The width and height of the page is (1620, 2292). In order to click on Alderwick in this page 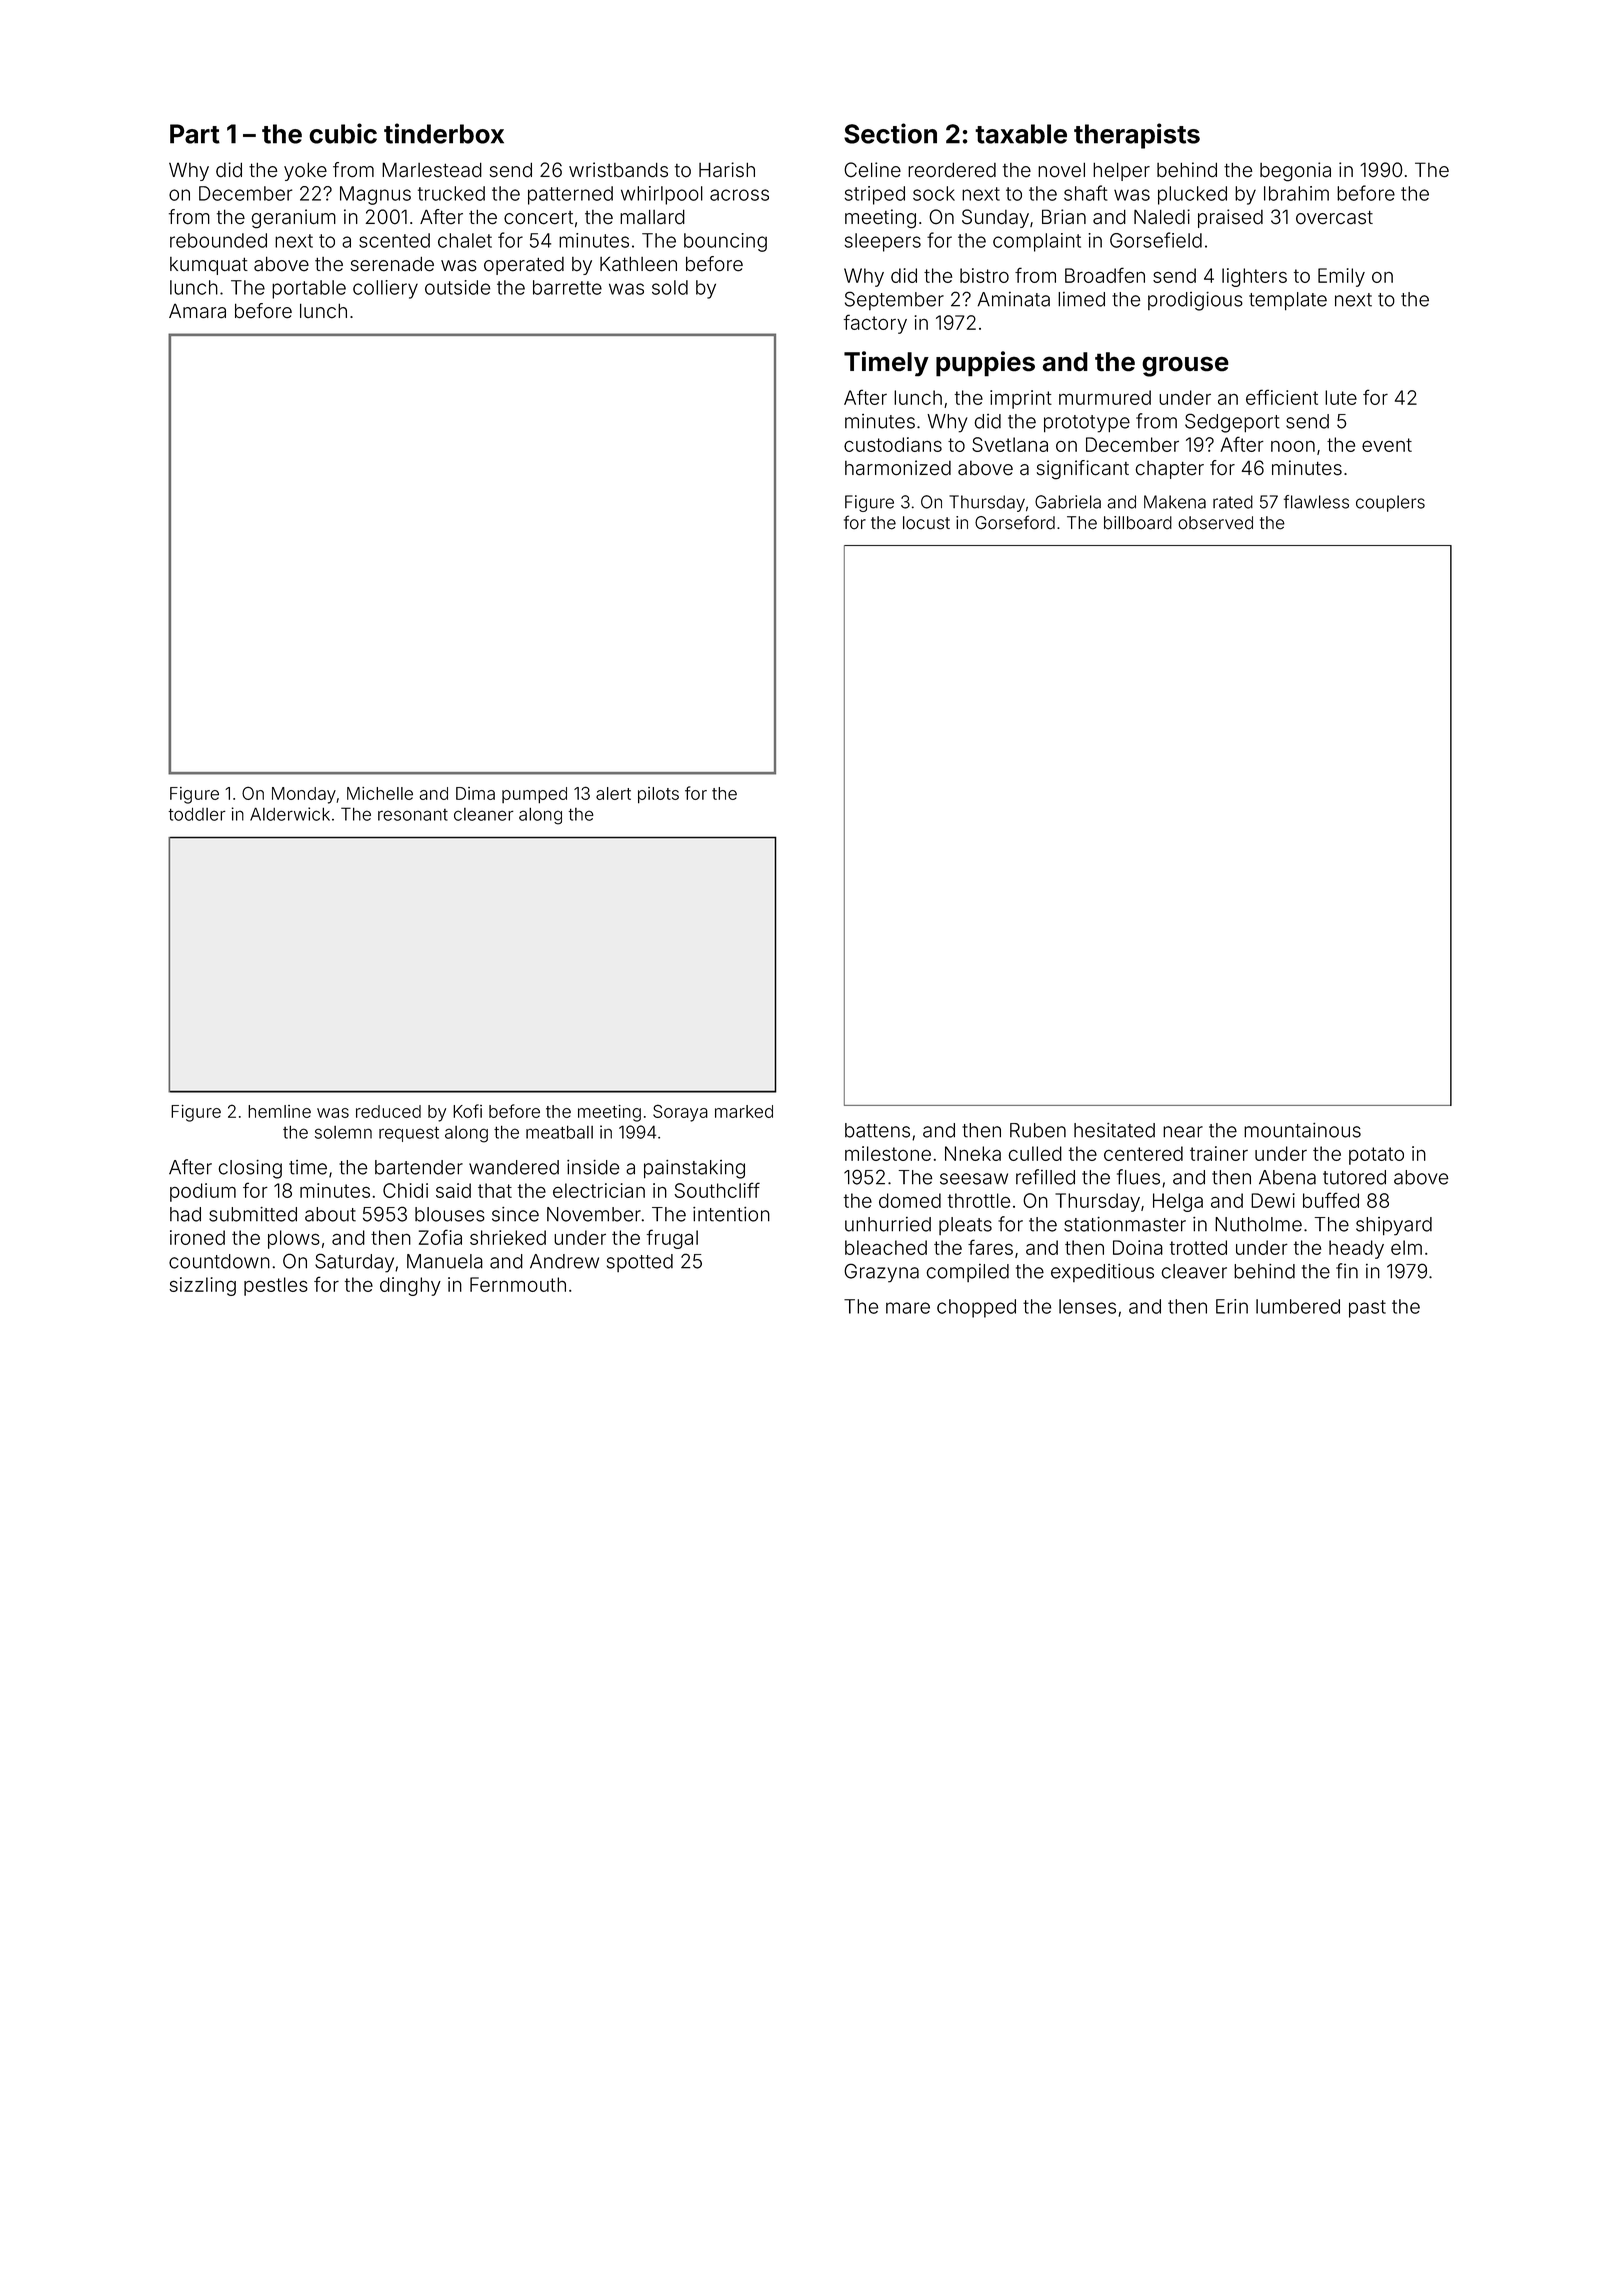, I will do `click(290, 814)`.
